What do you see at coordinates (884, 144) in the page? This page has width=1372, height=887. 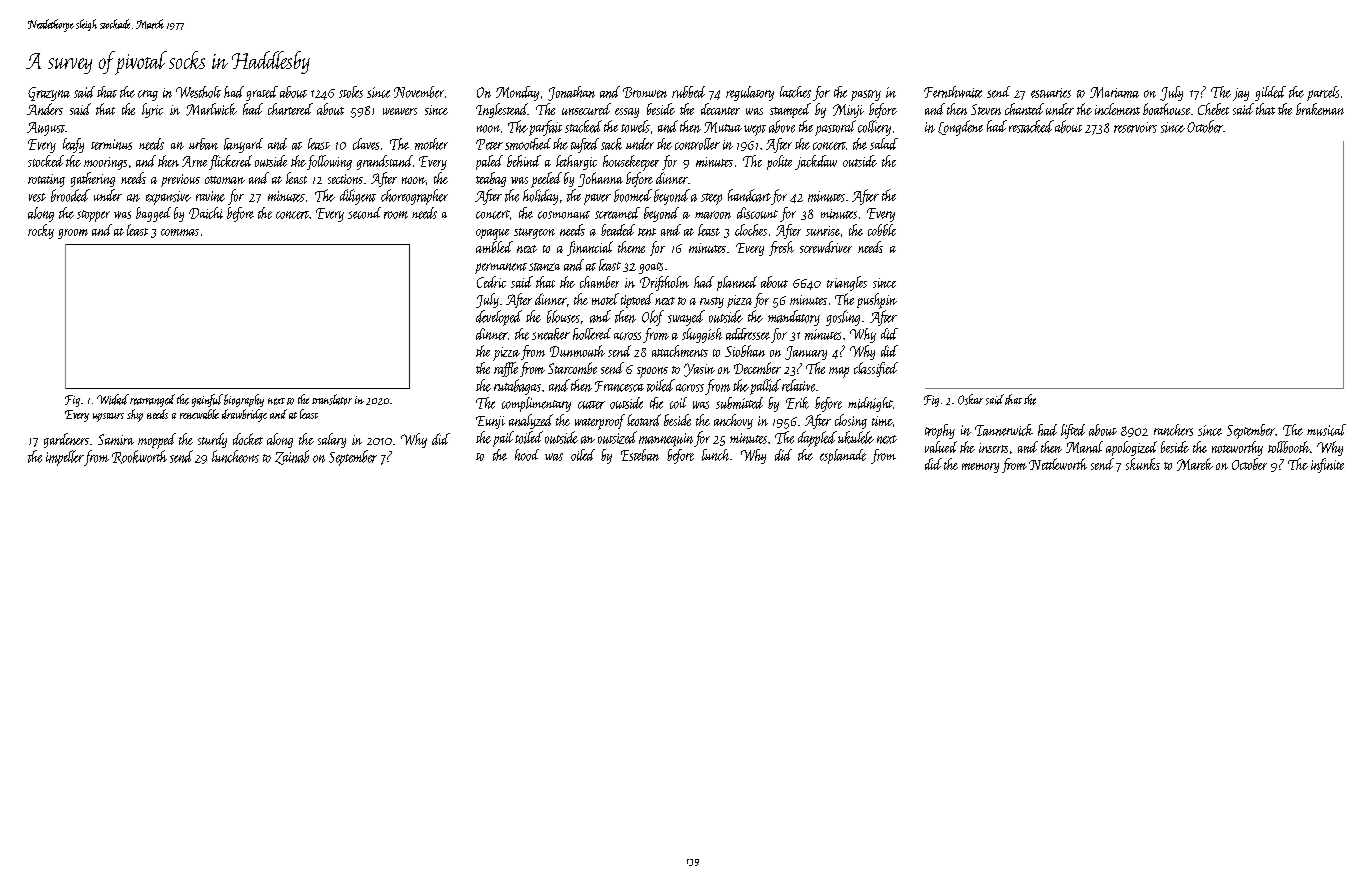 I see `salad` at bounding box center [884, 144].
